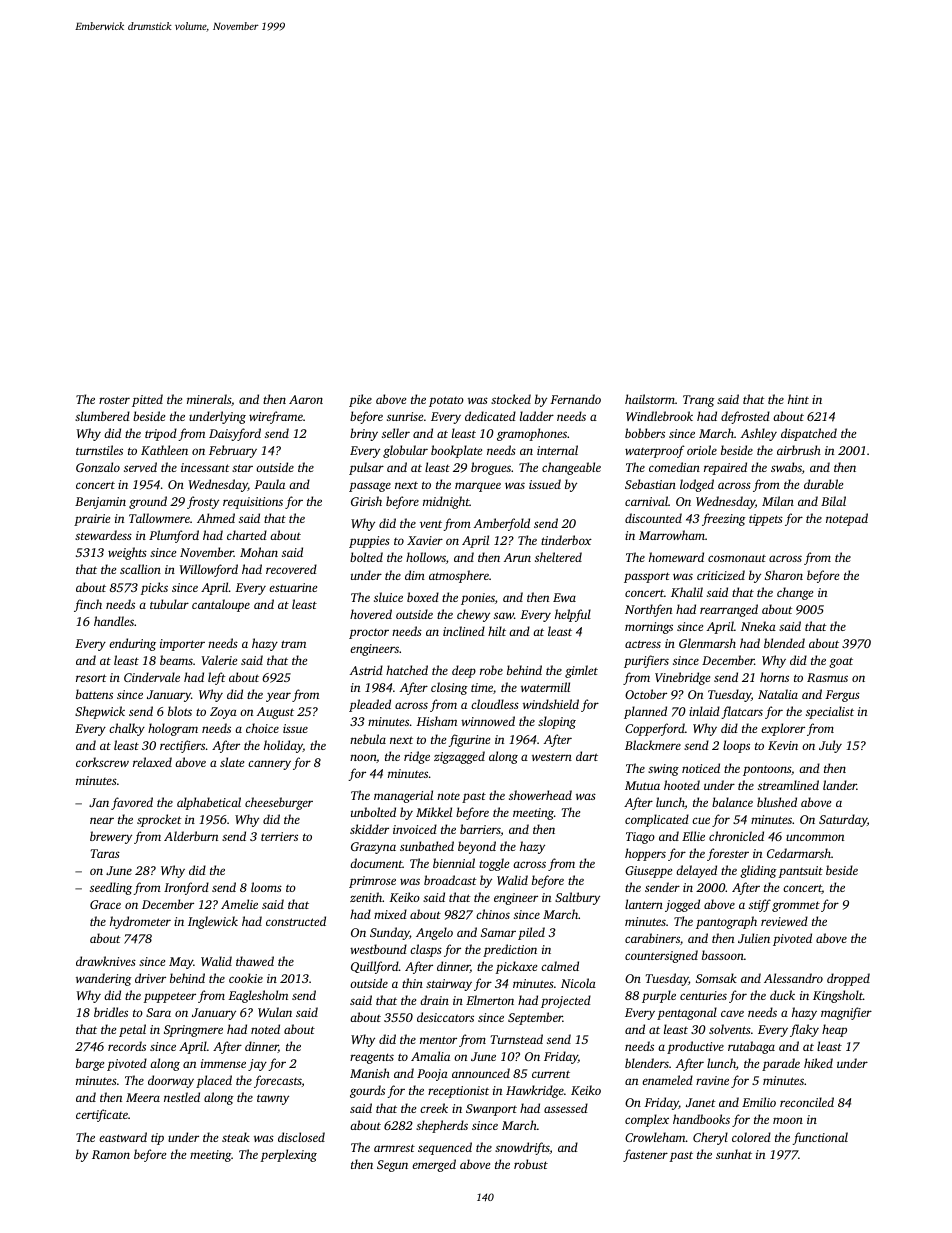  I want to click on zigzagged, so click(459, 757).
